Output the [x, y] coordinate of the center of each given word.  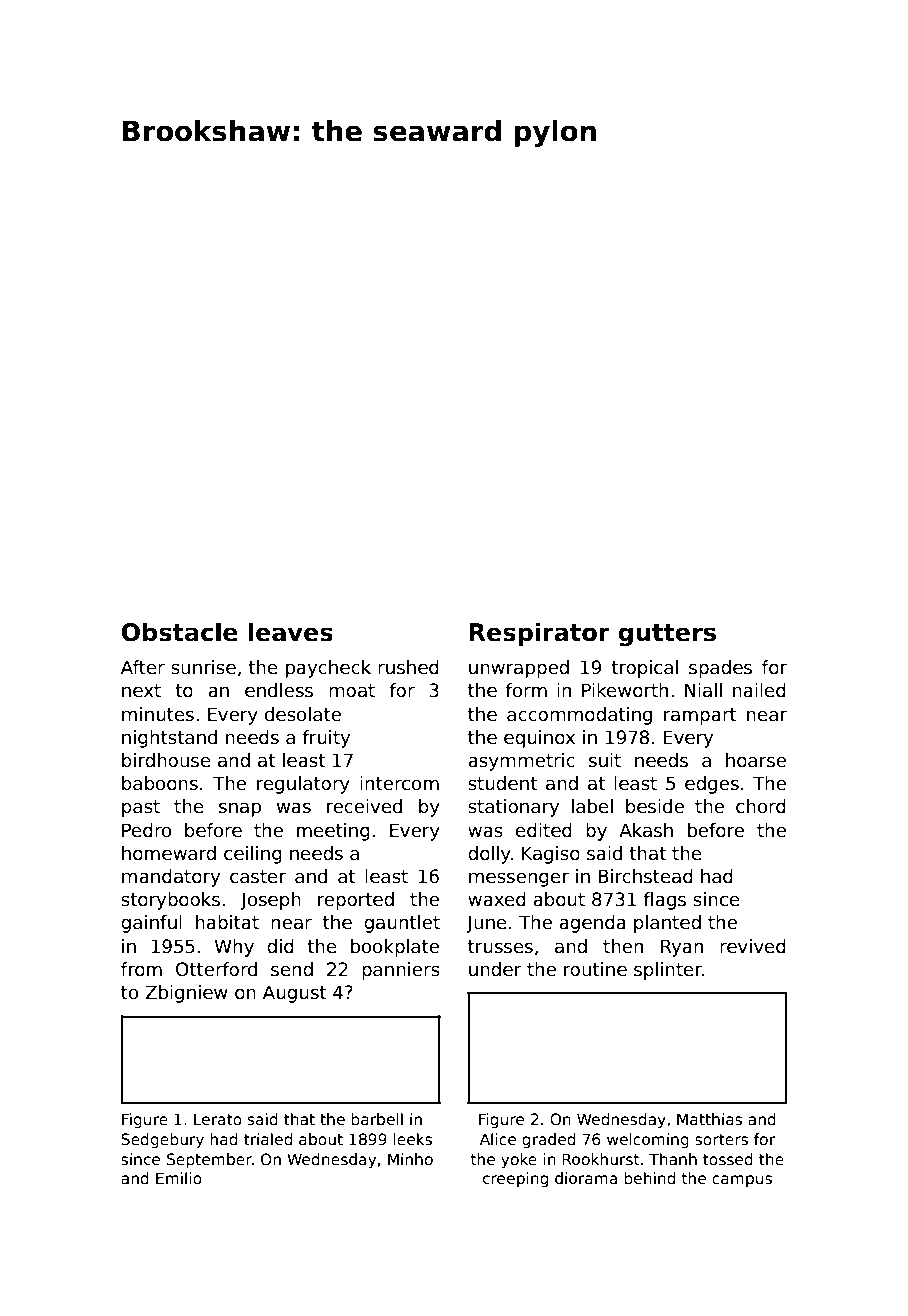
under [495, 969]
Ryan [682, 948]
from [141, 969]
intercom [399, 783]
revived [753, 946]
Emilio [179, 1178]
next [141, 691]
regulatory [303, 785]
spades [720, 669]
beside [655, 806]
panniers [401, 971]
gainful [151, 924]
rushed [408, 667]
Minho [410, 1159]
